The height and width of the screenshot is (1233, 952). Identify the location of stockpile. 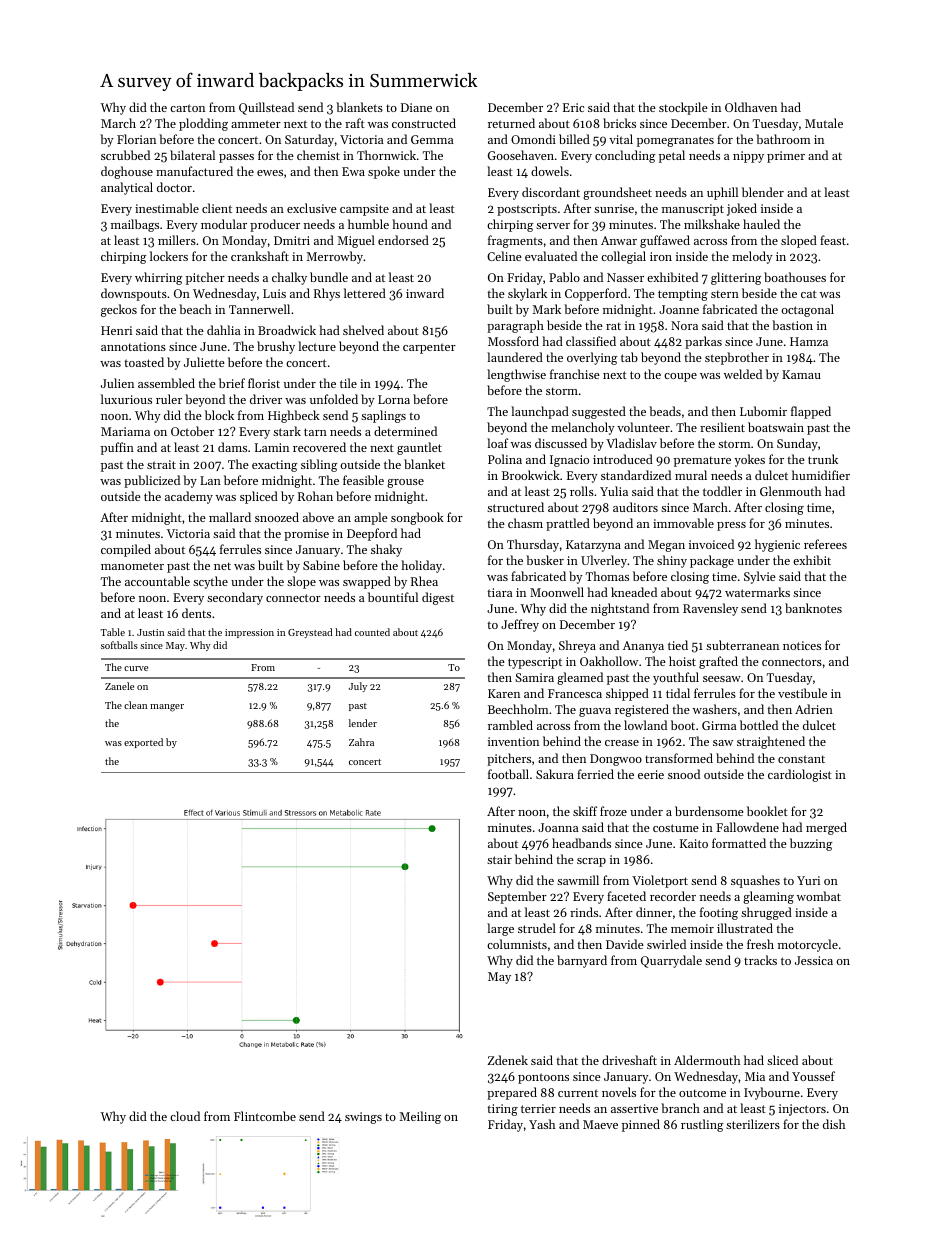
(683, 108).
